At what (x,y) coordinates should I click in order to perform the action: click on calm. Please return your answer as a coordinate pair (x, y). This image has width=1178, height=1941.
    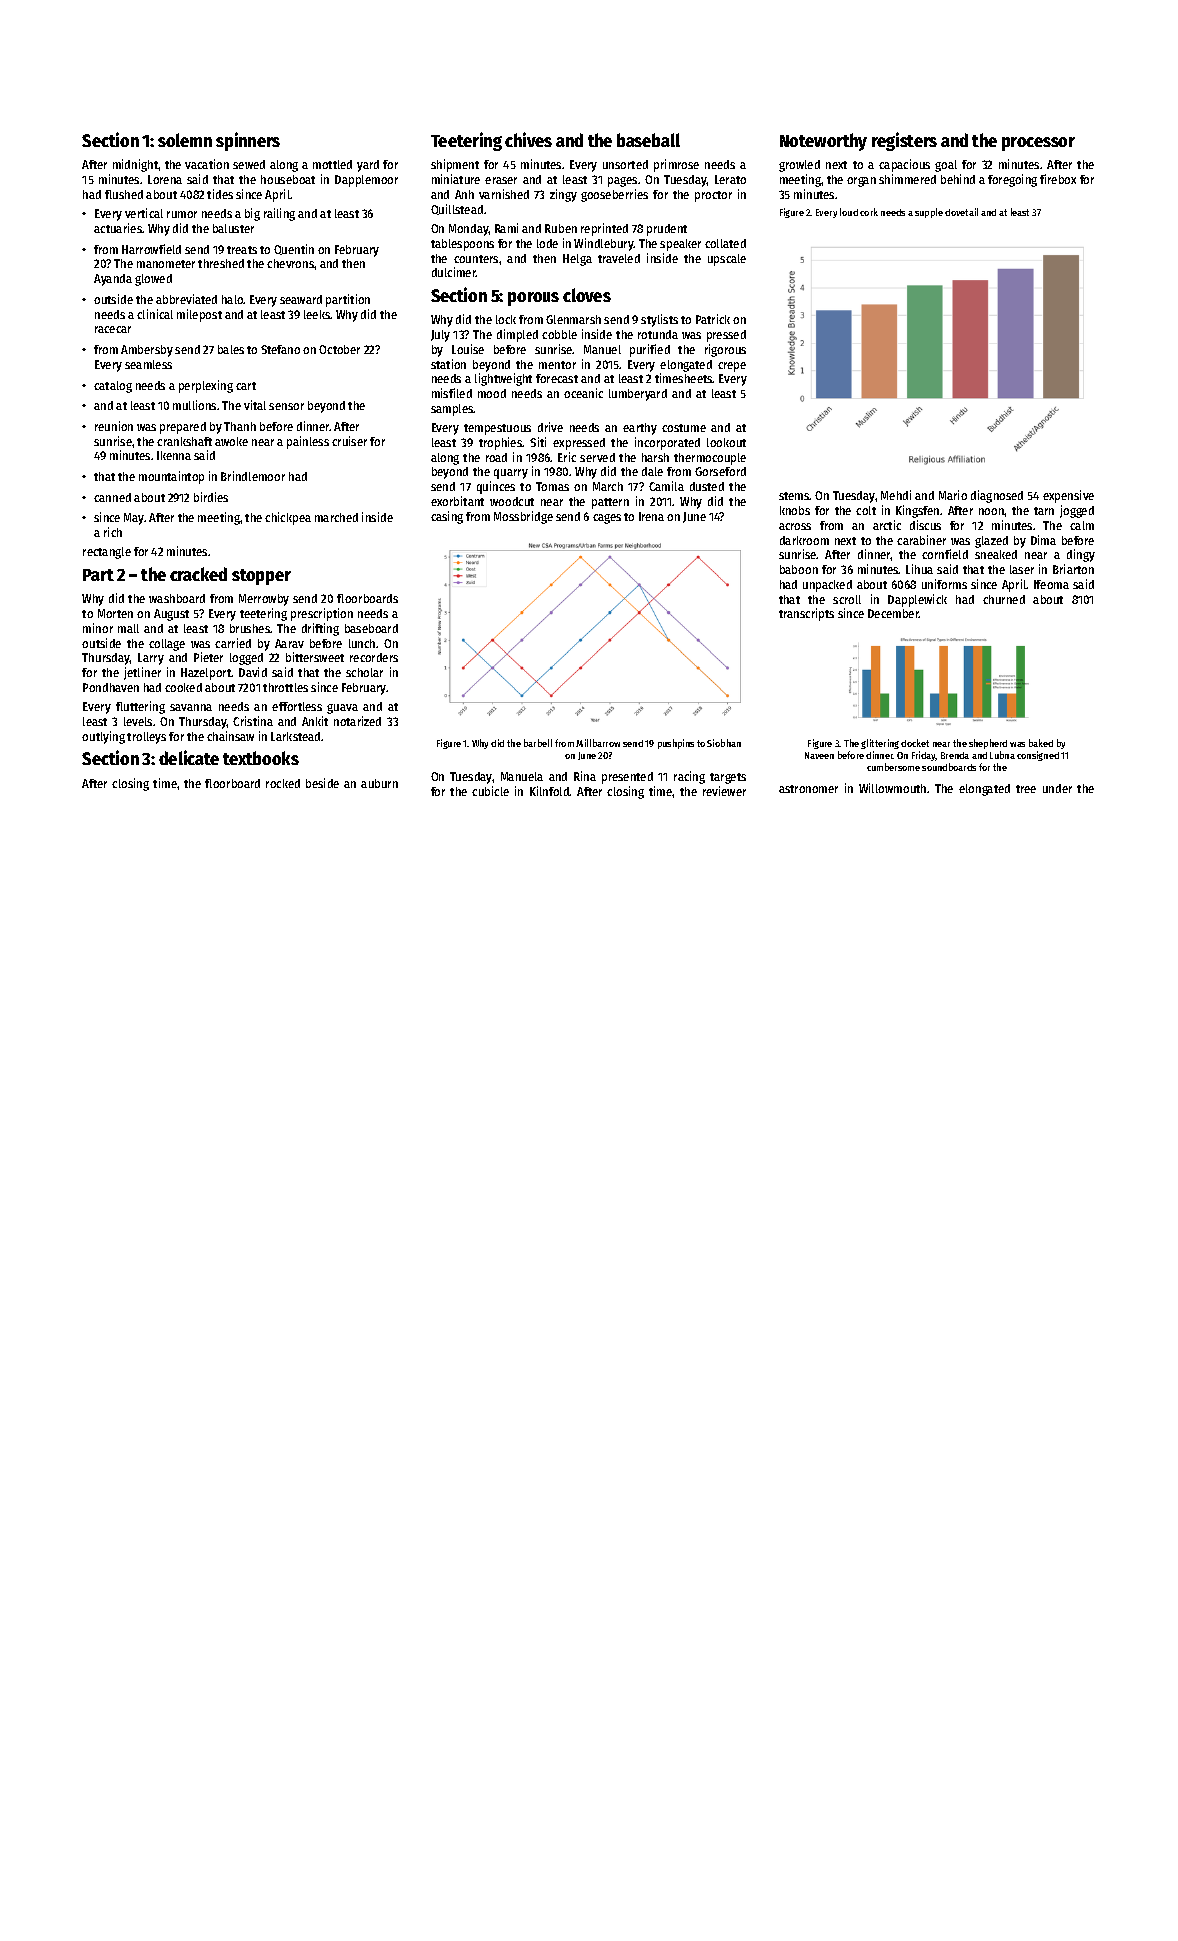
    Looking at the image, I should click on (1082, 525).
